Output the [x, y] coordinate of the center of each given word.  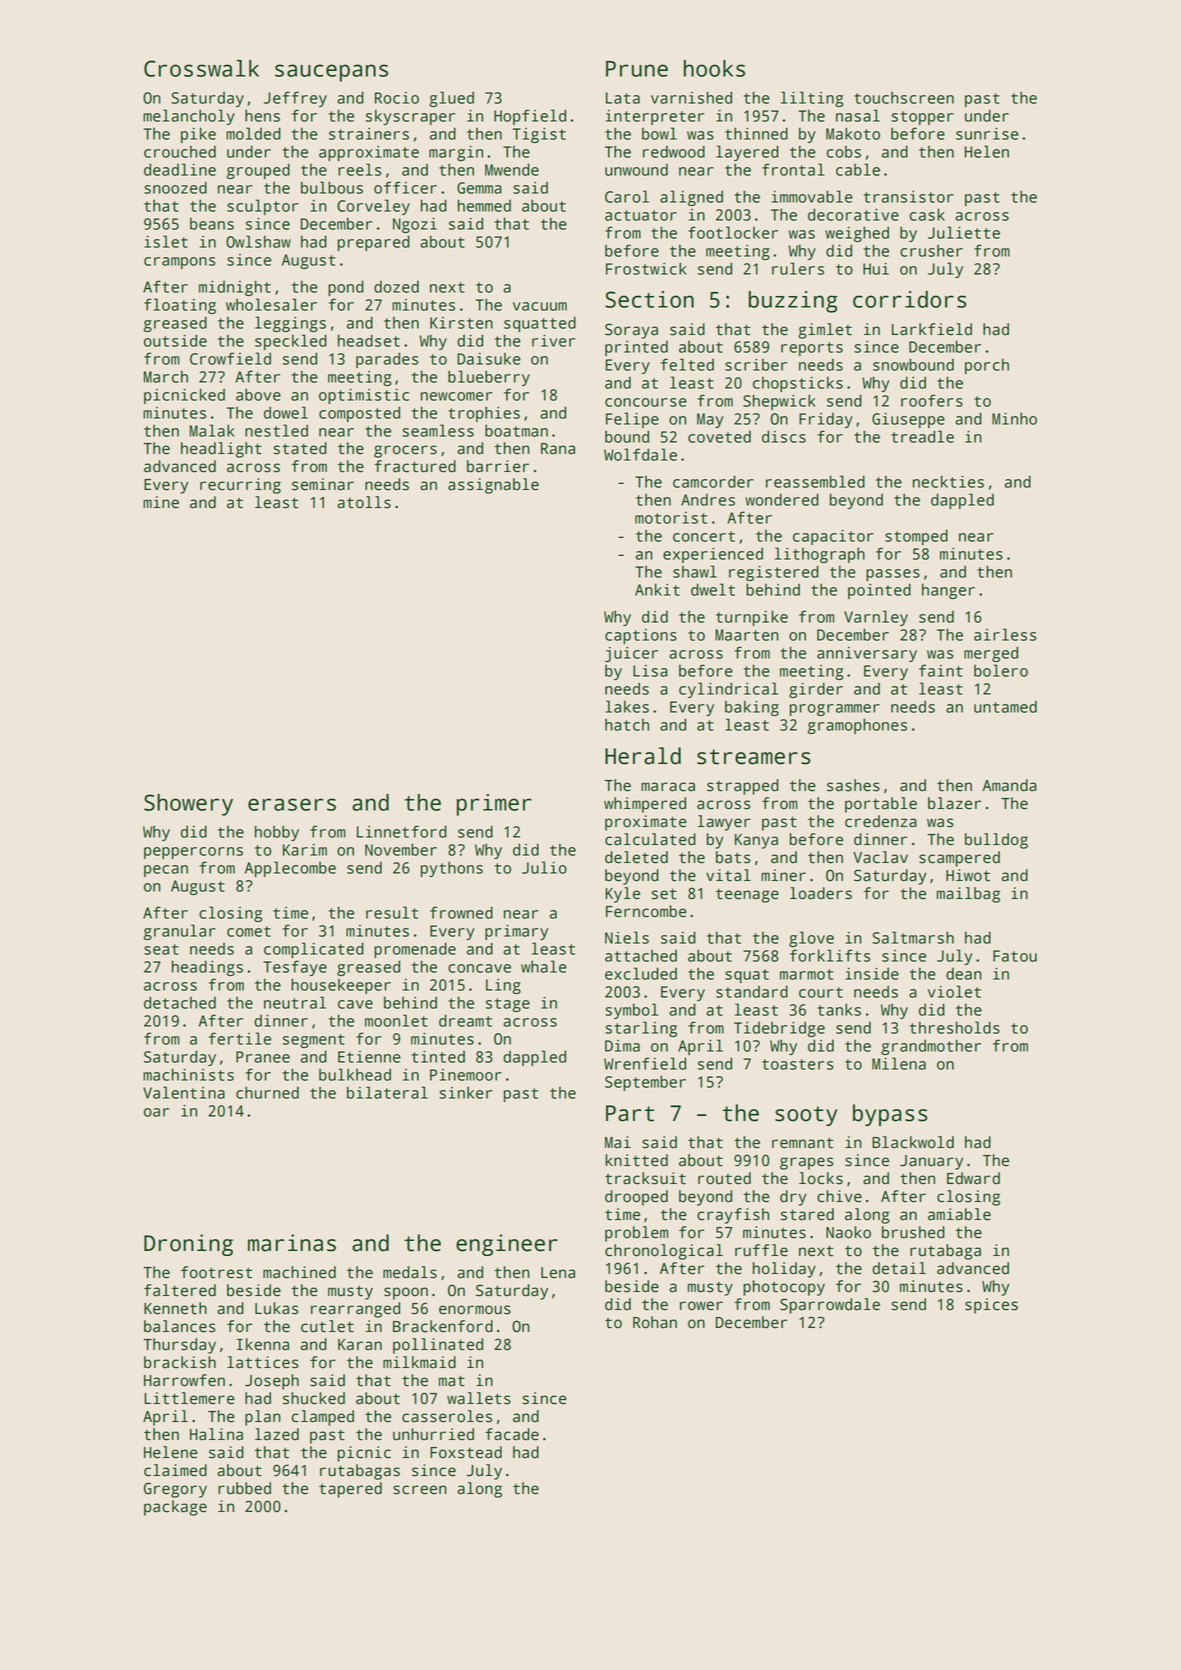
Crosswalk [201, 68]
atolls [364, 502]
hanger [948, 591]
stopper [922, 118]
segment [314, 1041]
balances [179, 1326]
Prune [637, 69]
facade [512, 1434]
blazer [954, 803]
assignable [493, 486]
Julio [544, 867]
